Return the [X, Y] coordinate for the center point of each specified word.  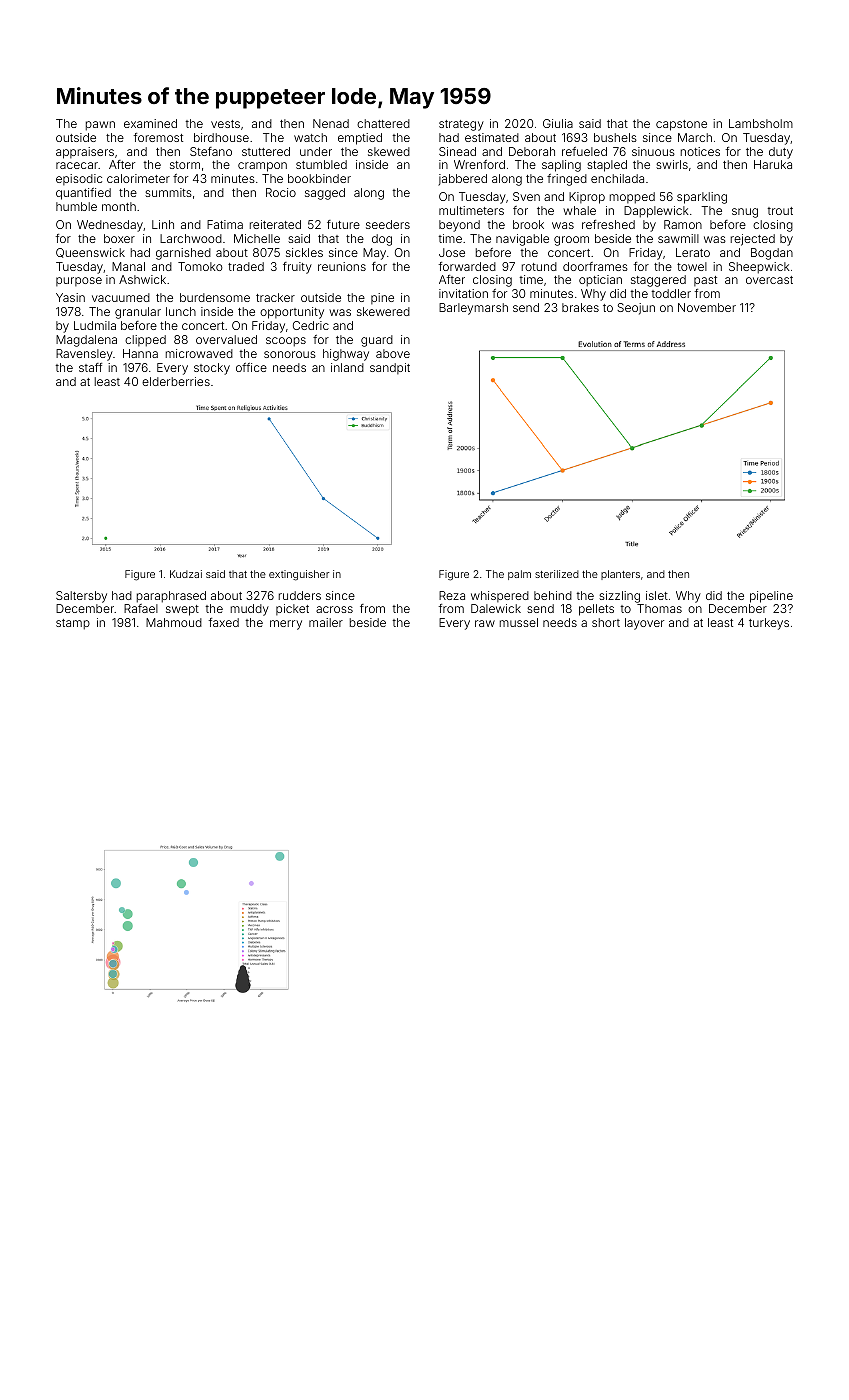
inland [347, 367]
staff [90, 367]
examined [150, 123]
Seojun [636, 309]
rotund [539, 266]
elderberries [176, 381]
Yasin [70, 297]
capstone [681, 125]
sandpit [390, 368]
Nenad [331, 123]
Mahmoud [174, 622]
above [393, 353]
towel [692, 266]
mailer [326, 622]
